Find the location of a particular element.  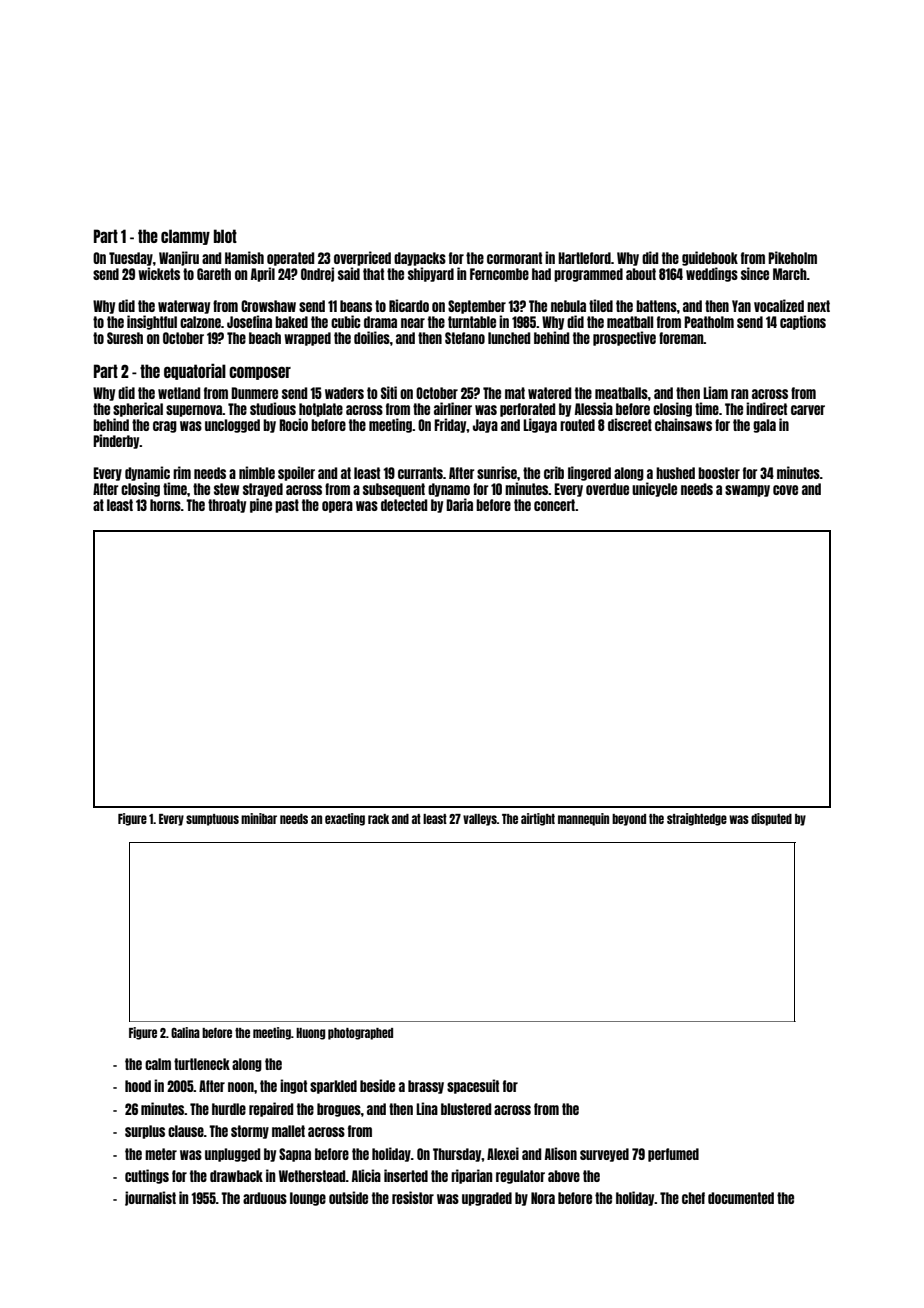

journalist is located at coordinates (150, 1198).
